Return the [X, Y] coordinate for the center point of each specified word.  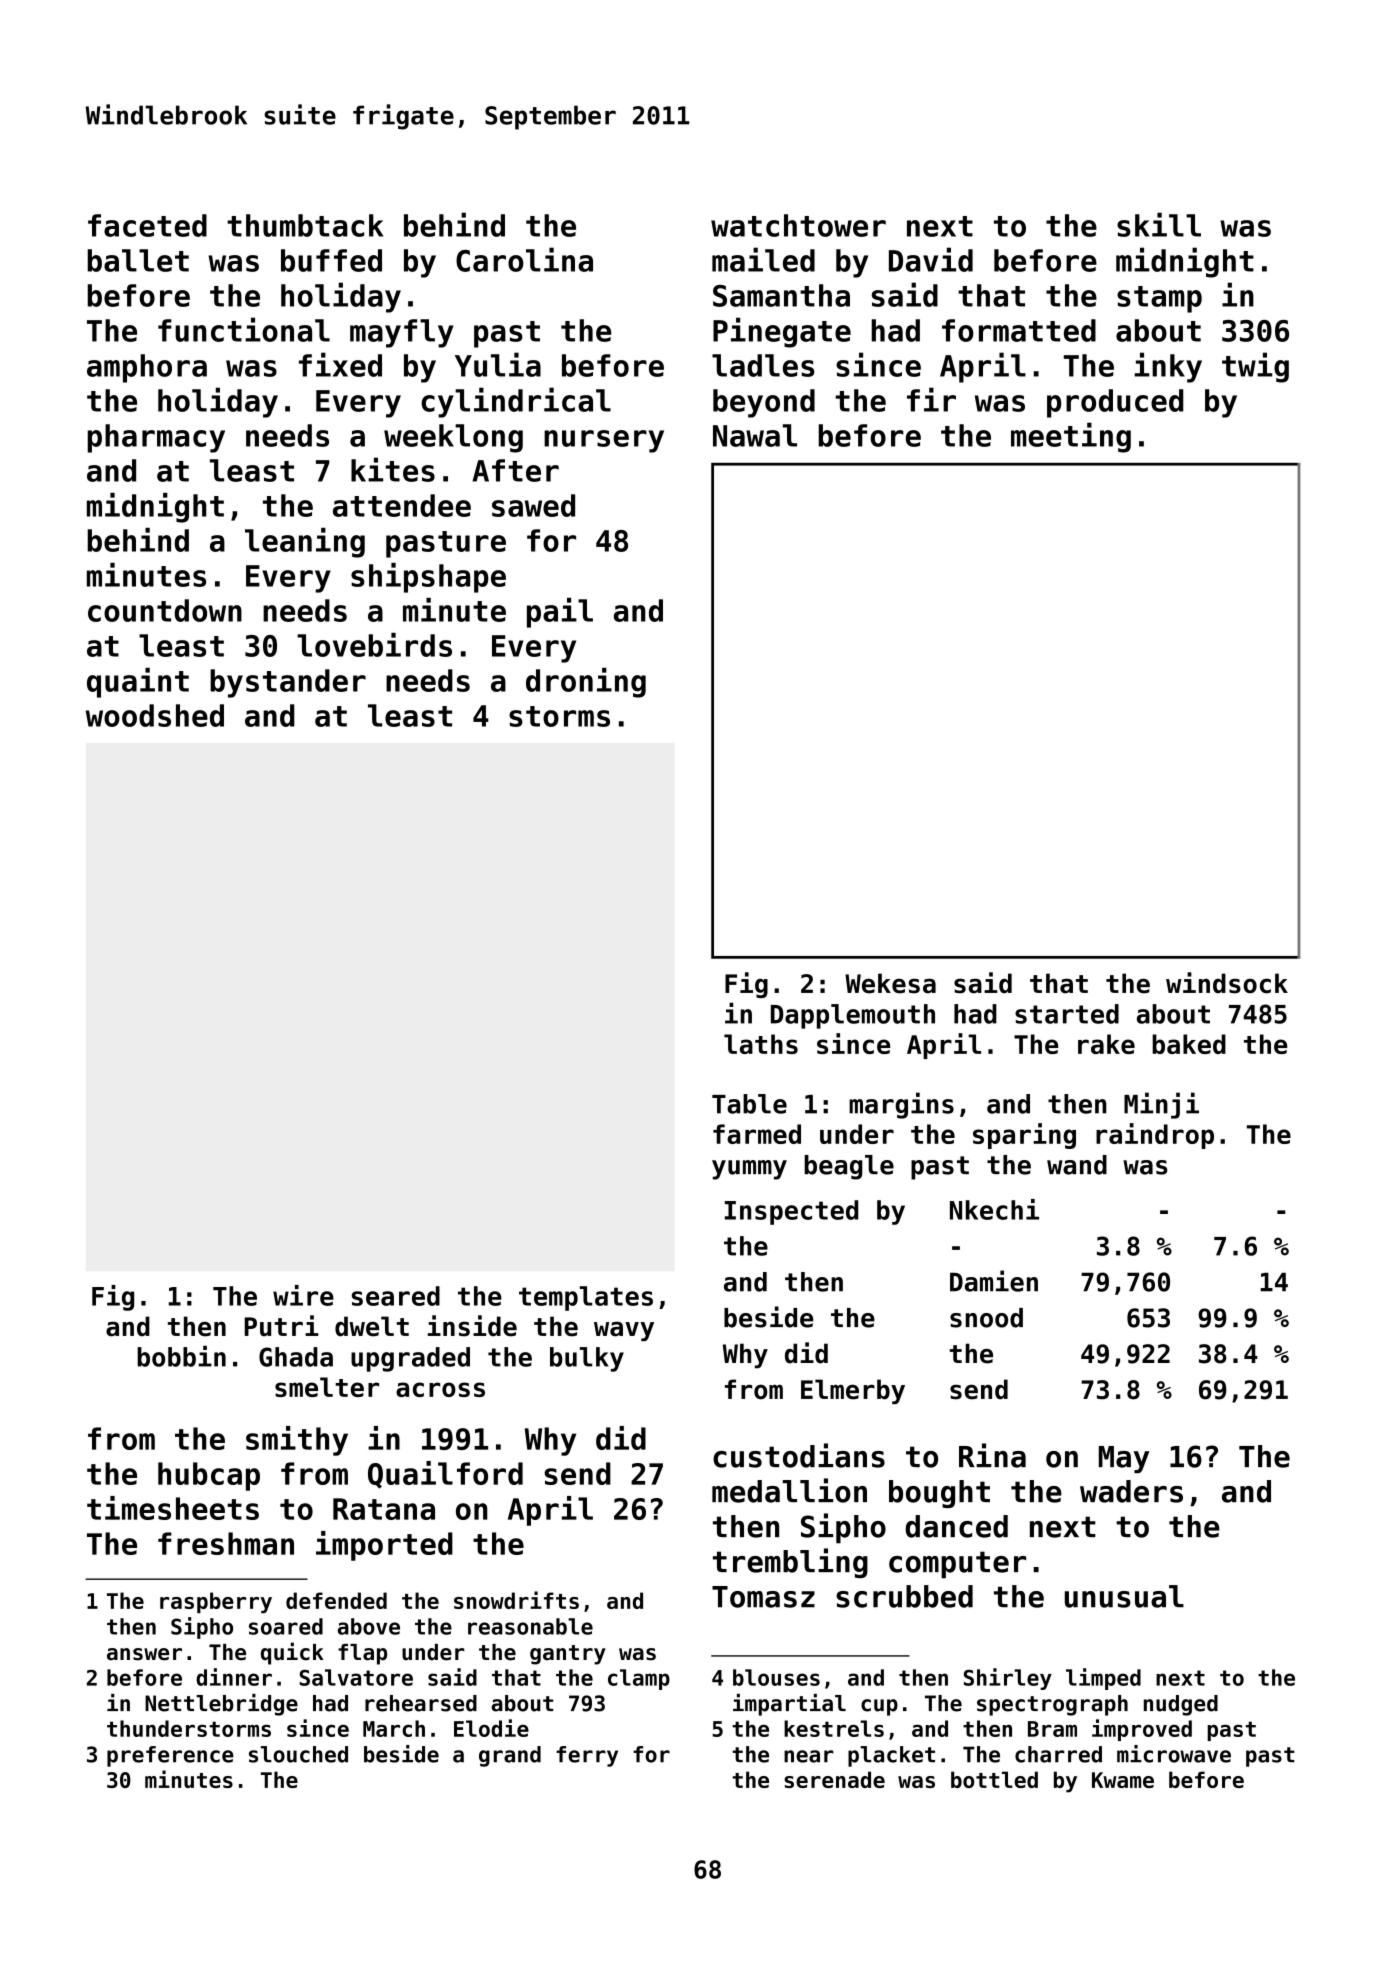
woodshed [155, 715]
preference [170, 1756]
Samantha [781, 295]
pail [560, 613]
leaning [305, 543]
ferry [587, 1756]
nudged [1181, 1705]
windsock [1227, 983]
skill [1159, 224]
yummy [749, 1170]
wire [303, 1295]
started [1067, 1014]
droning [586, 683]
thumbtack [305, 225]
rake [1106, 1044]
